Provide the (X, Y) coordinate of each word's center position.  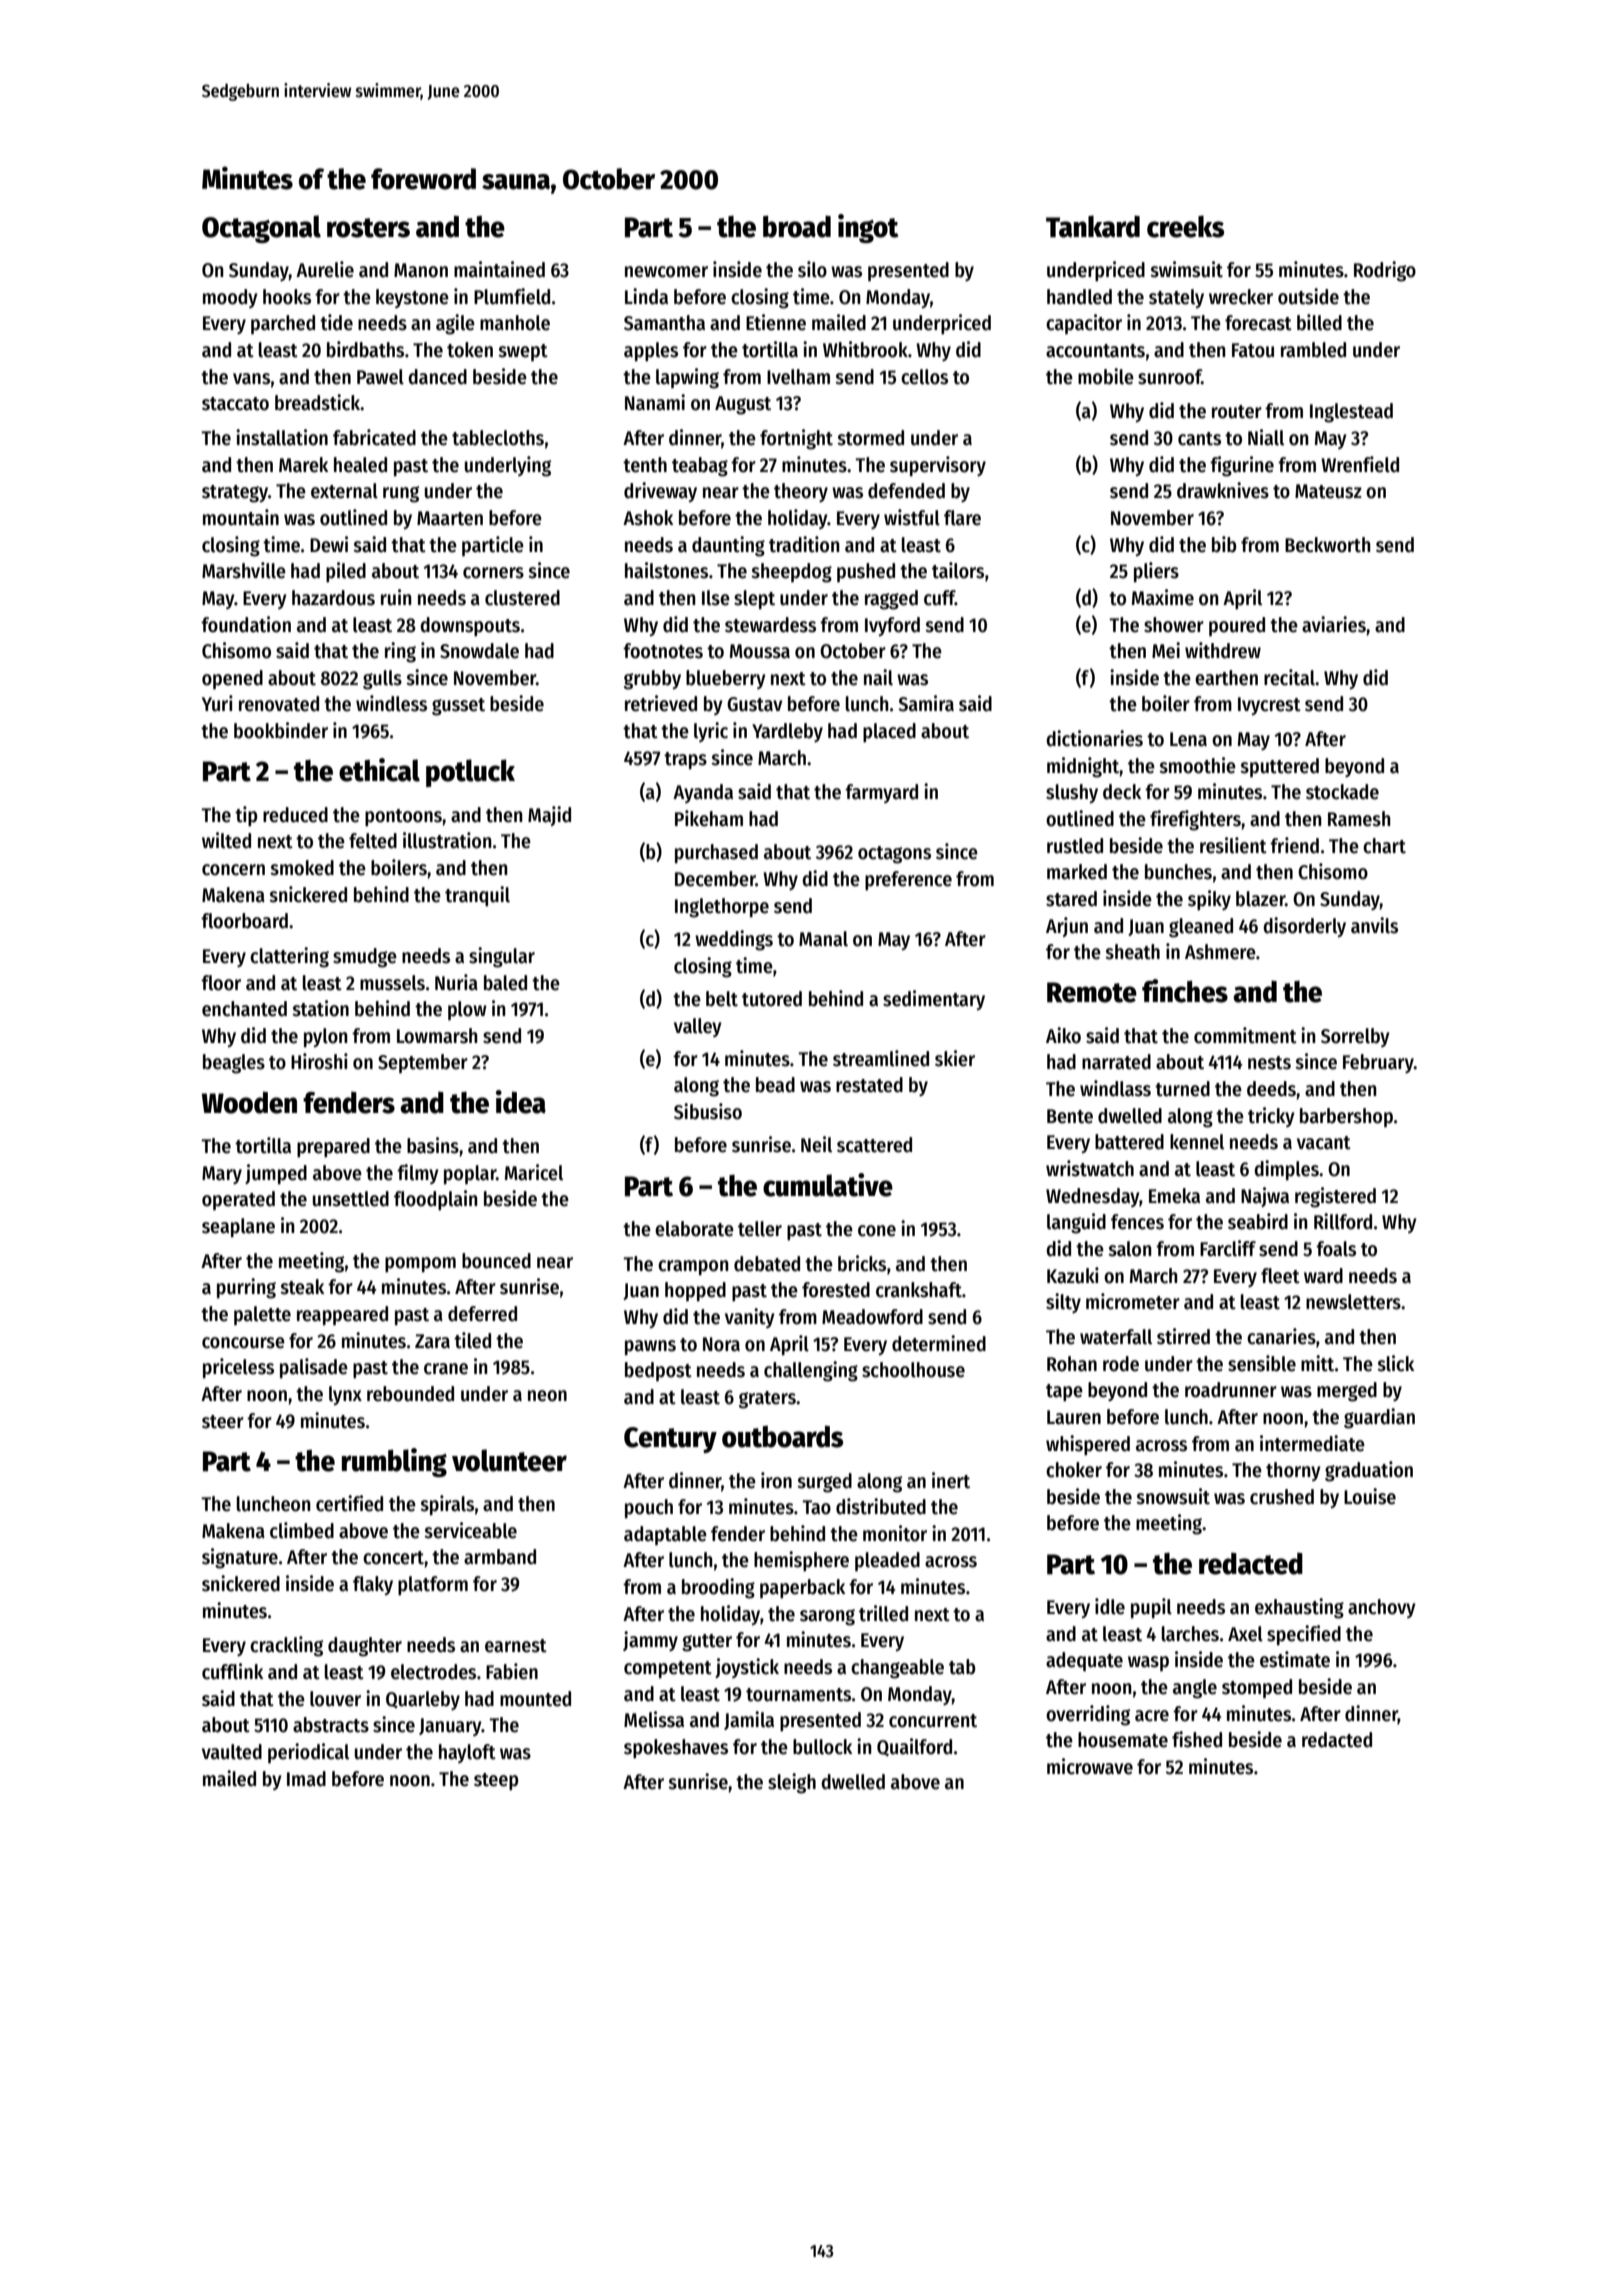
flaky (373, 1585)
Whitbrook (865, 349)
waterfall (1116, 1337)
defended (906, 491)
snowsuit (1173, 1496)
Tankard (1093, 226)
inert (951, 1480)
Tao (816, 1507)
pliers (1156, 572)
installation (282, 437)
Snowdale (479, 651)
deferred (482, 1314)
